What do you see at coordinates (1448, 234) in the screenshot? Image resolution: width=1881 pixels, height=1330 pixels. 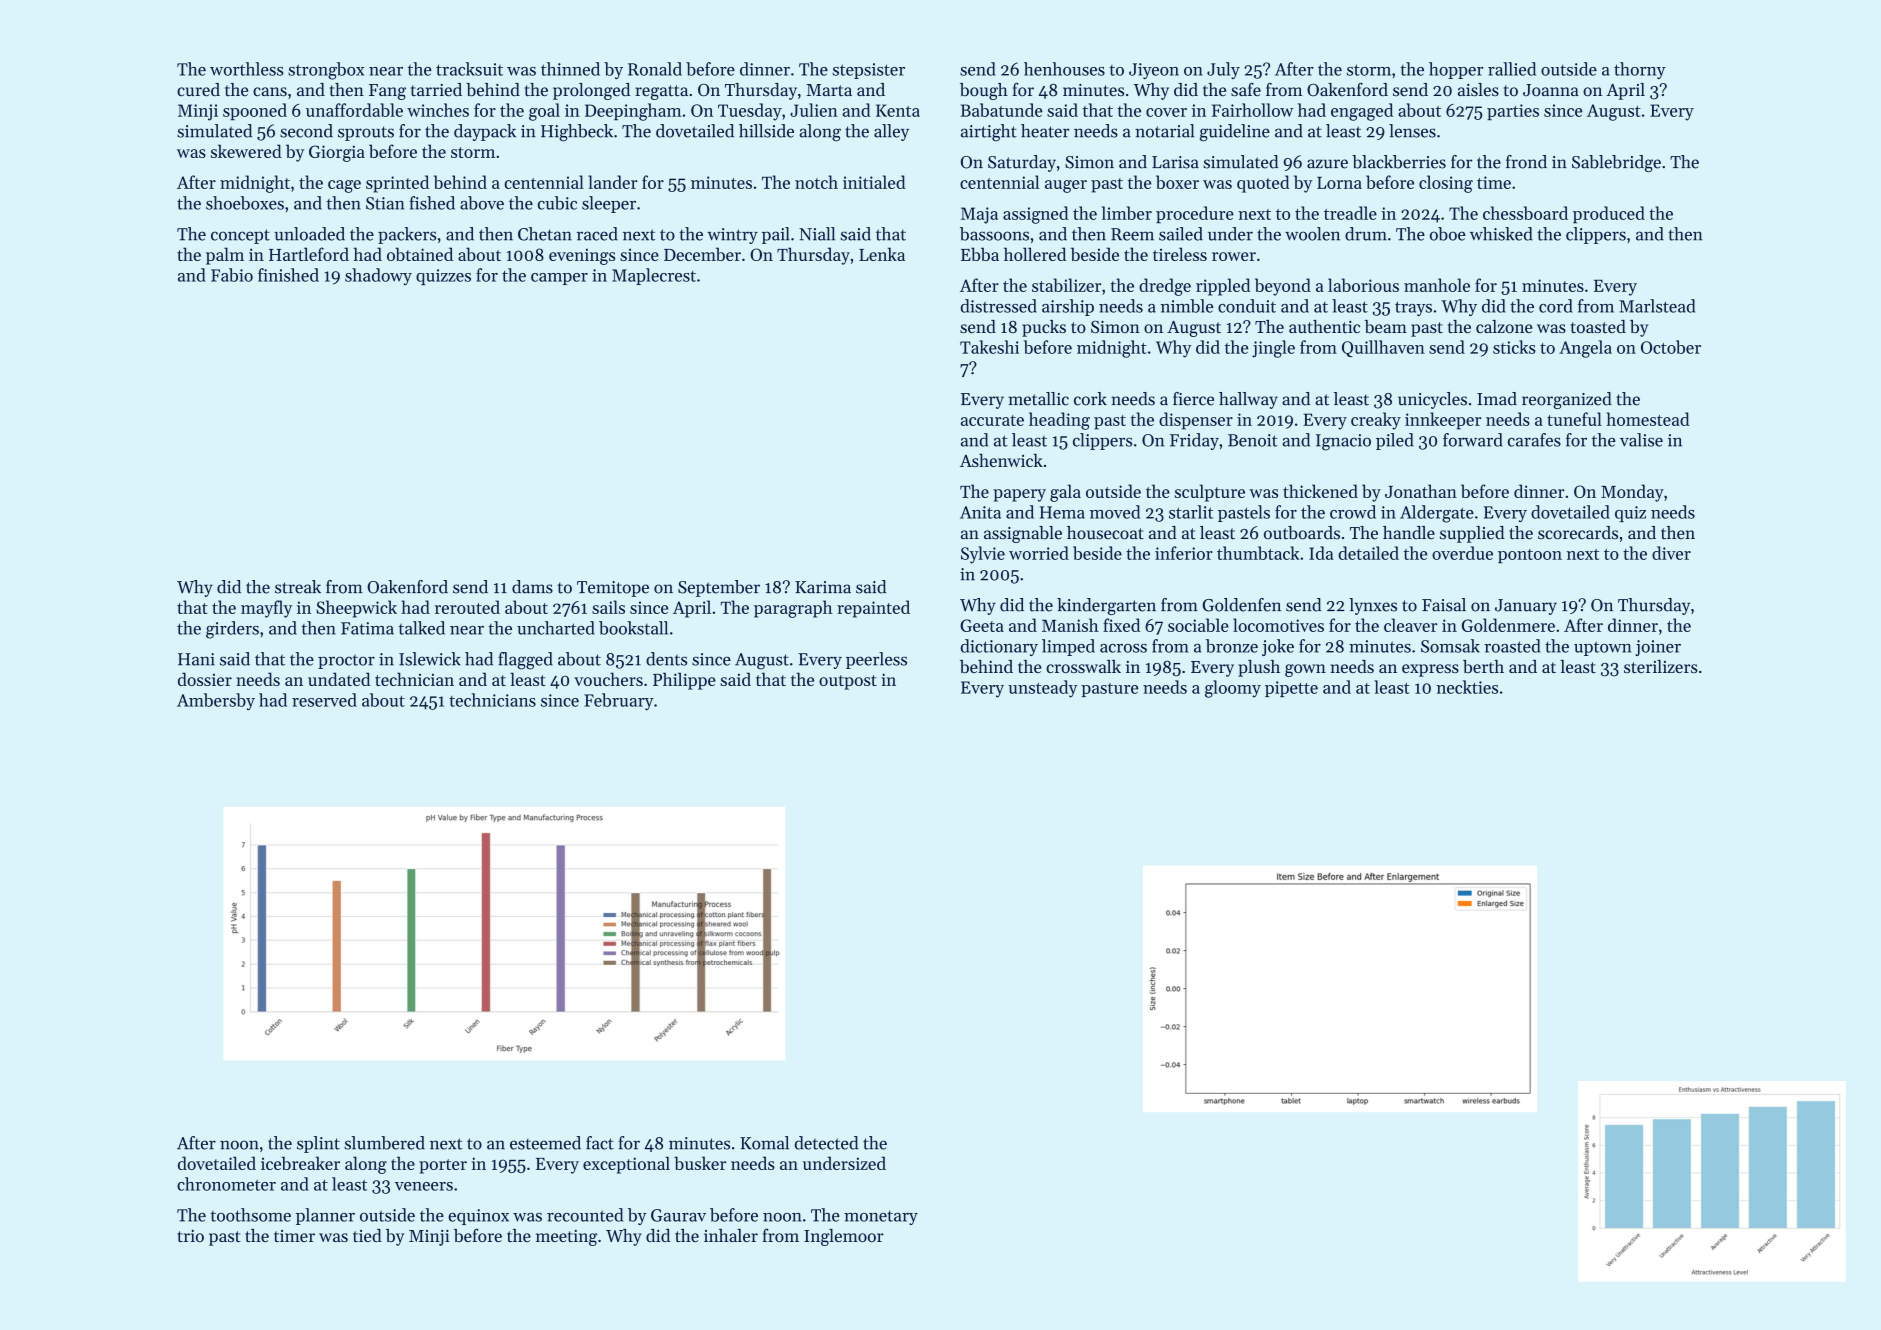 I see `oboe` at bounding box center [1448, 234].
